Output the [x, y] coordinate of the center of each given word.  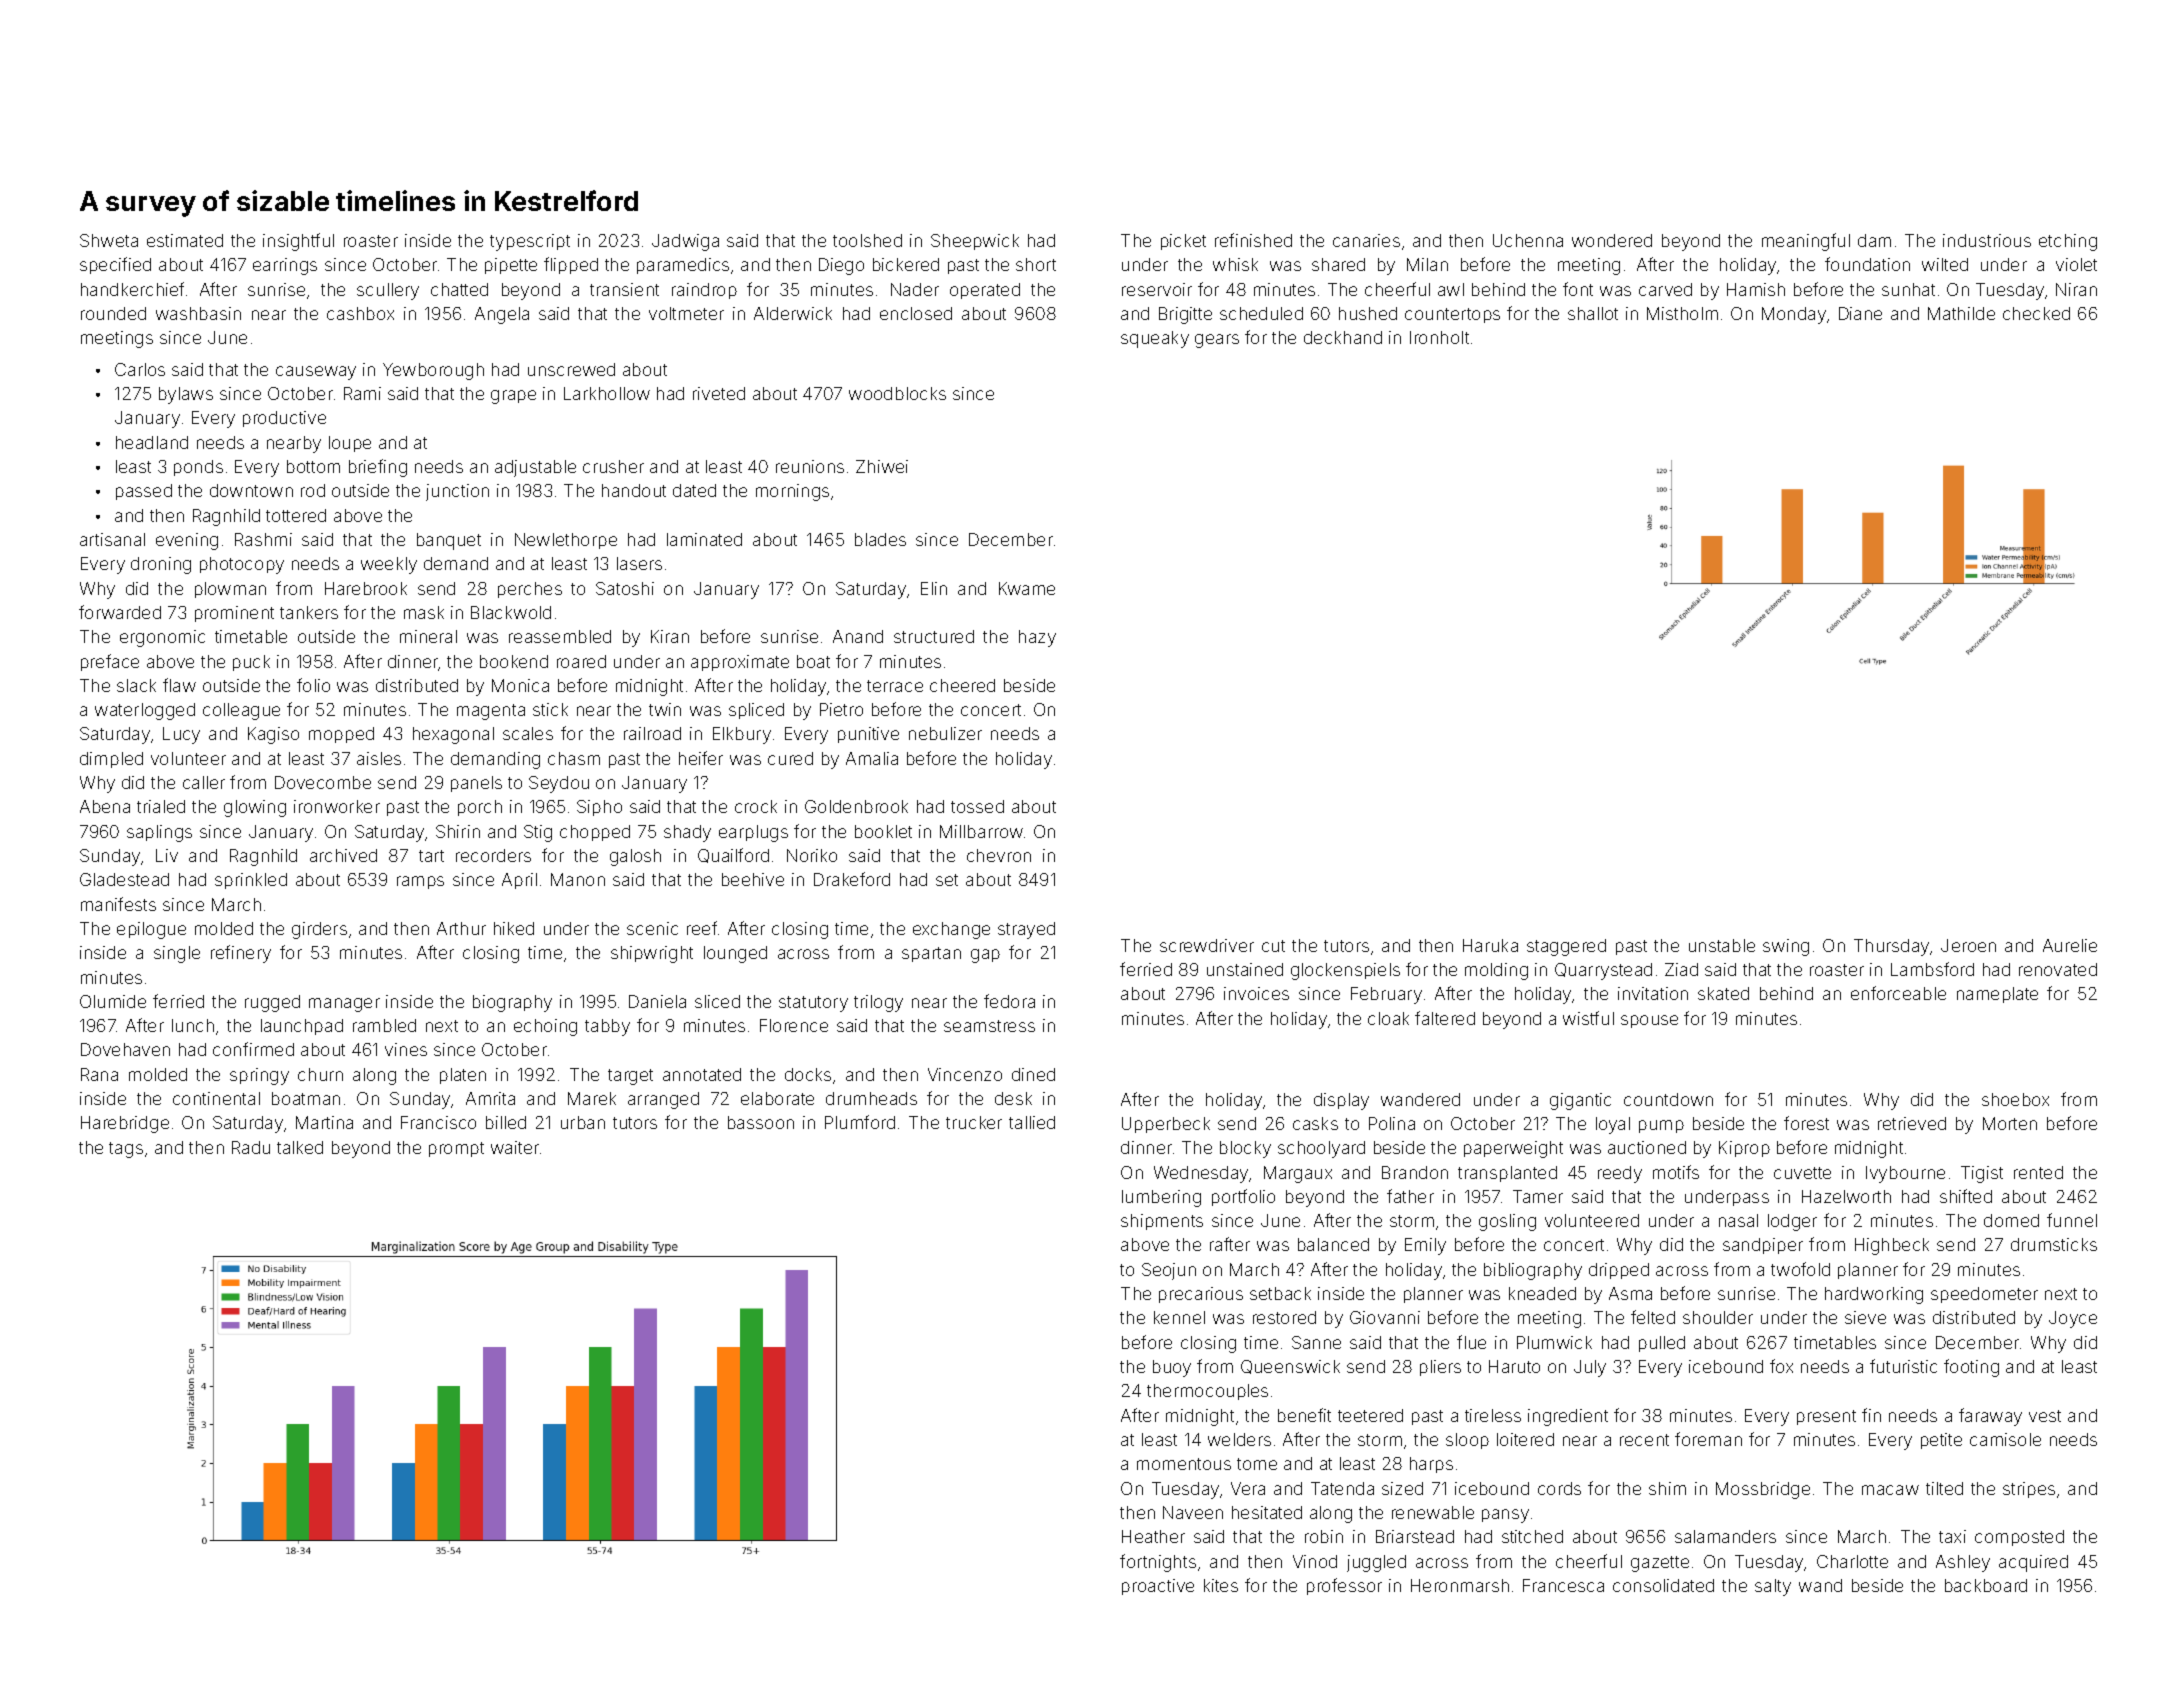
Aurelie [2070, 945]
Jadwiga [685, 242]
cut [1273, 946]
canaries [1366, 240]
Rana [99, 1074]
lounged [735, 954]
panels [476, 784]
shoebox [2015, 1099]
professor [1344, 1586]
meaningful [1806, 242]
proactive [1158, 1587]
